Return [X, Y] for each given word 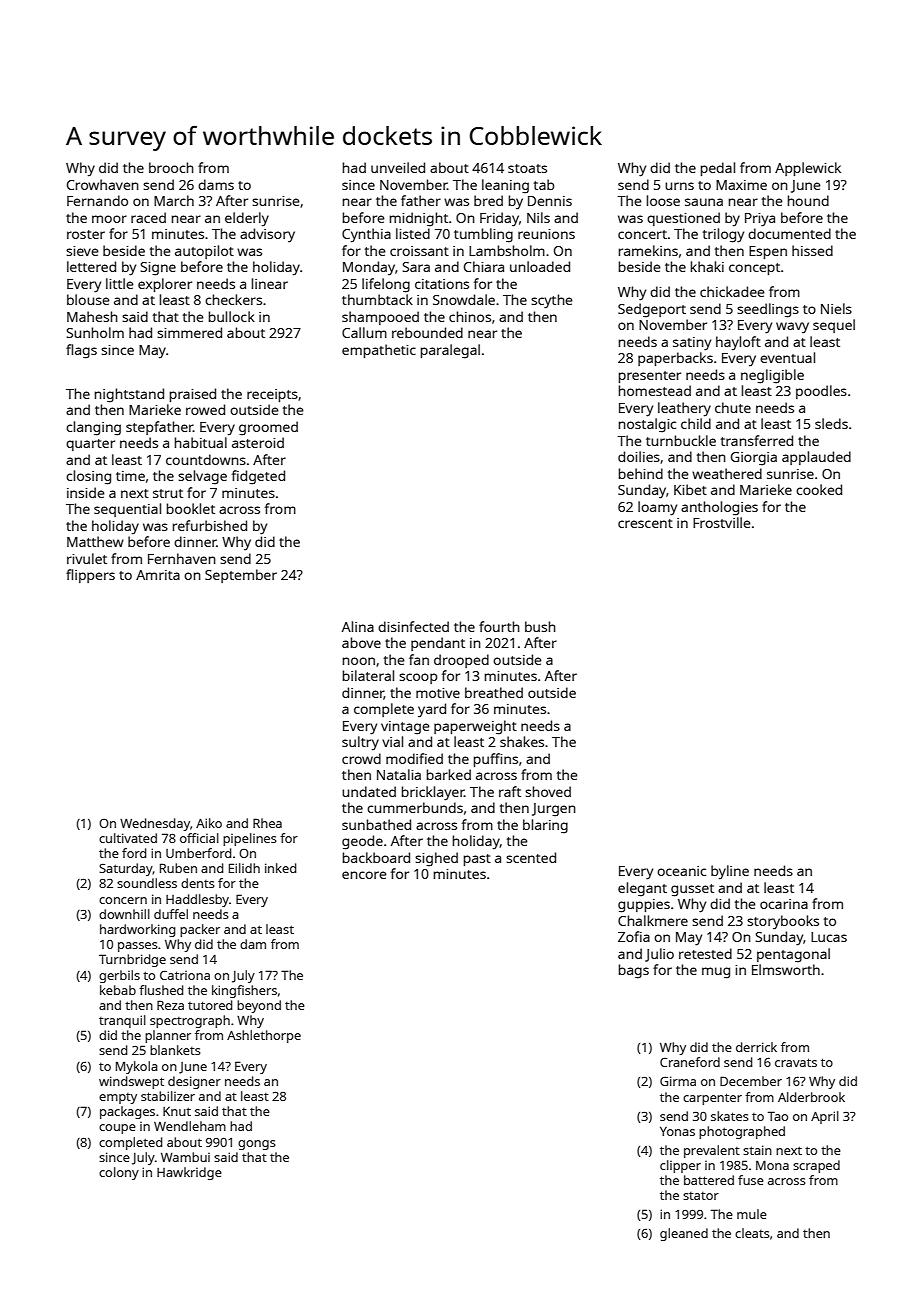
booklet [191, 508]
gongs [257, 1145]
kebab [118, 990]
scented [531, 857]
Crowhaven [103, 184]
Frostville [722, 522]
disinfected [413, 626]
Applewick [808, 169]
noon [359, 661]
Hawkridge [189, 1173]
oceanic [681, 871]
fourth [499, 626]
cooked [819, 489]
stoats [527, 168]
